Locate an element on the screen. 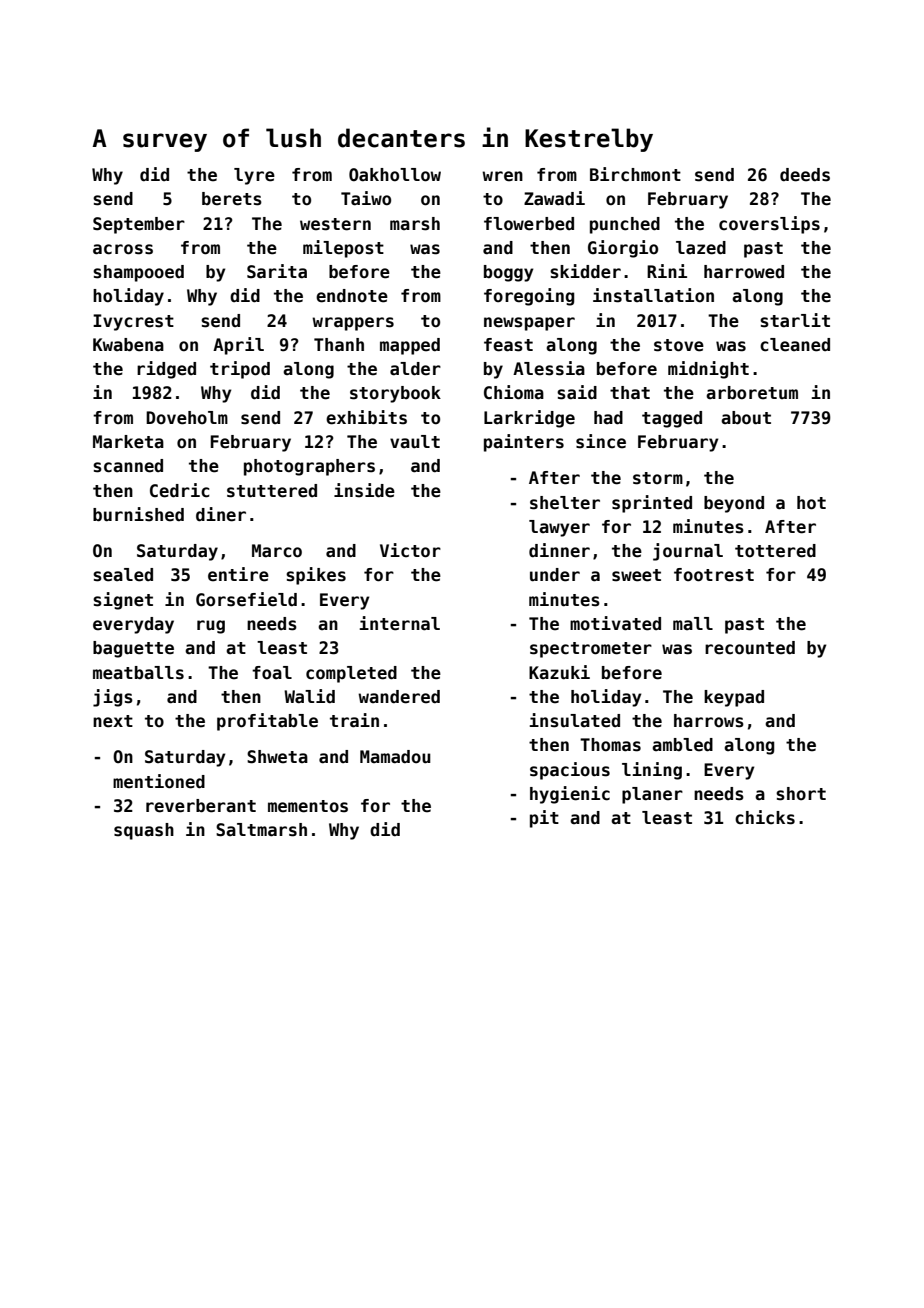  photographers is located at coordinates (309, 467).
